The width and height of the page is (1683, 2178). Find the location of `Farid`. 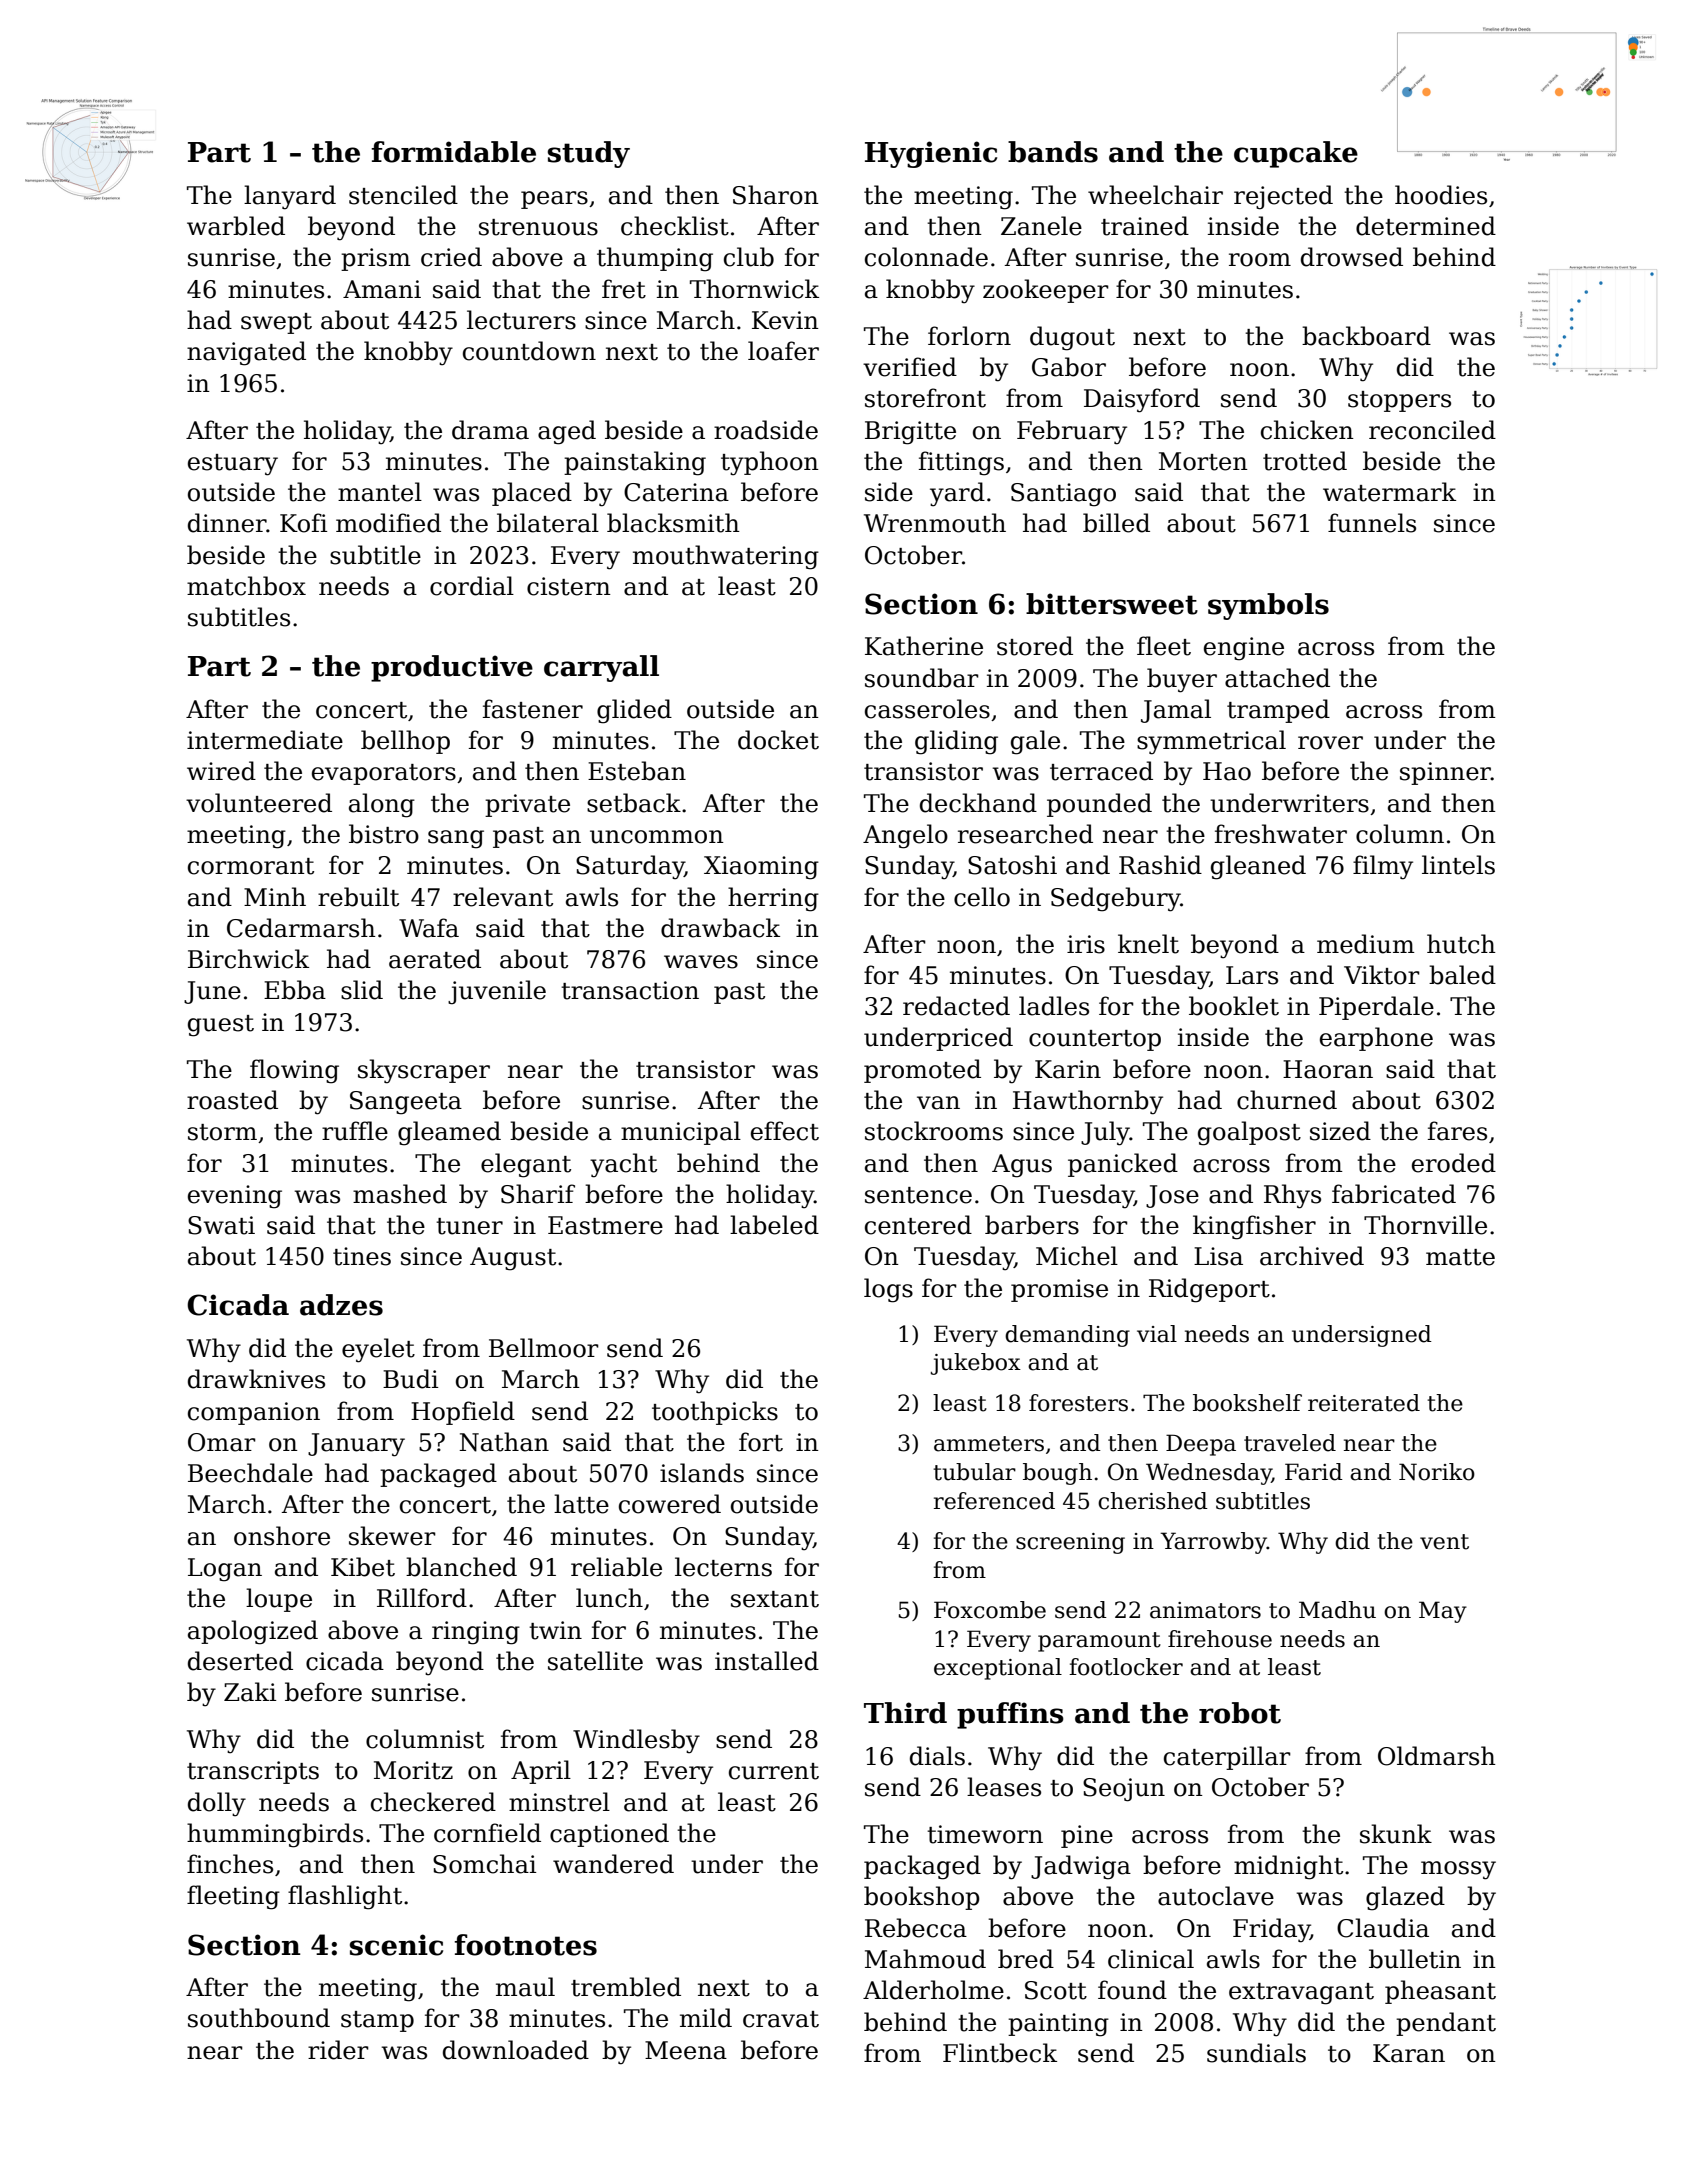

Farid is located at coordinates (1314, 1472).
